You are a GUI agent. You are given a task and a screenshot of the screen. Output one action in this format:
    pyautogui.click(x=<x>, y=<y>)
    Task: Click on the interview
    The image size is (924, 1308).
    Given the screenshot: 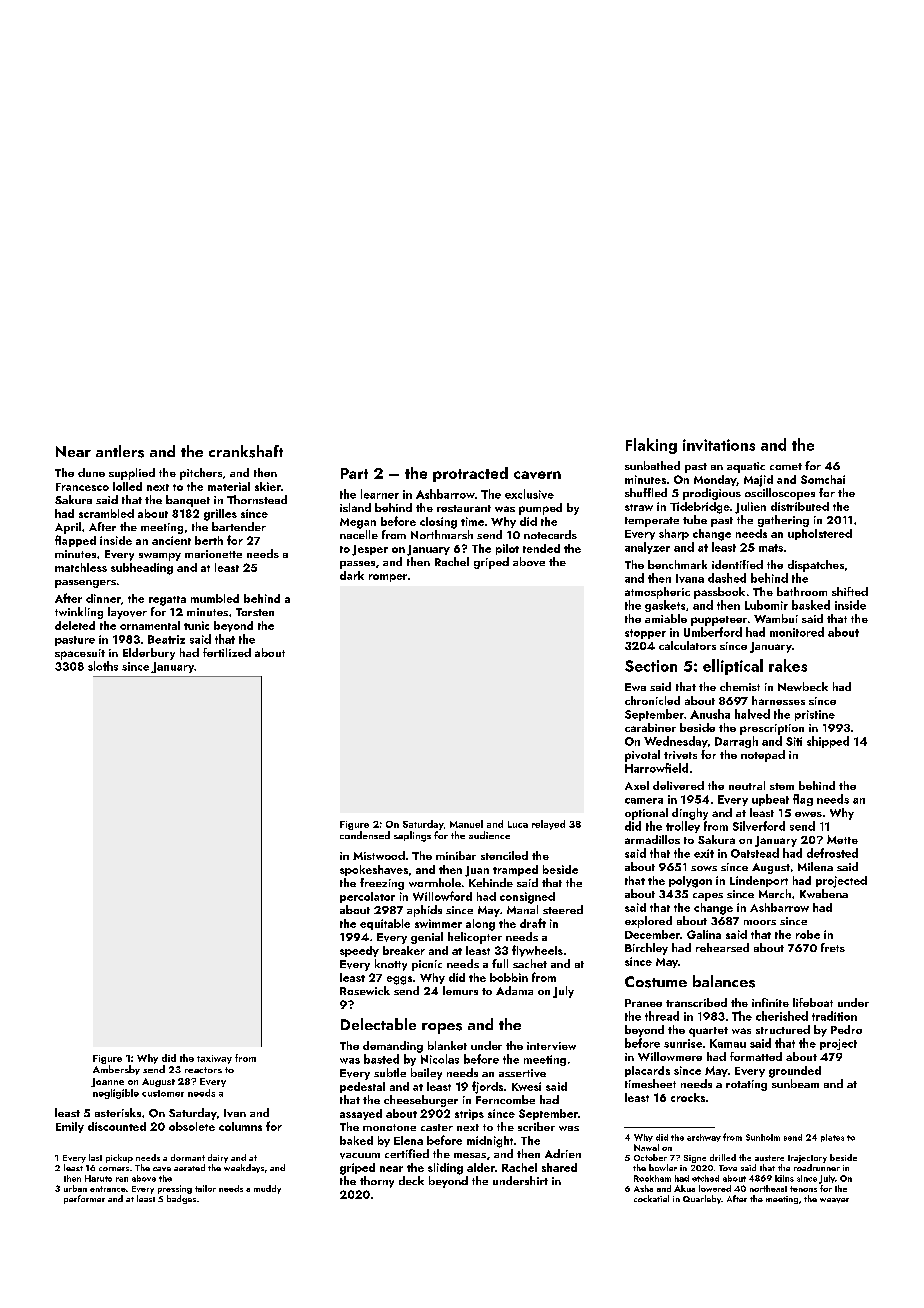 What is the action you would take?
    pyautogui.click(x=551, y=1046)
